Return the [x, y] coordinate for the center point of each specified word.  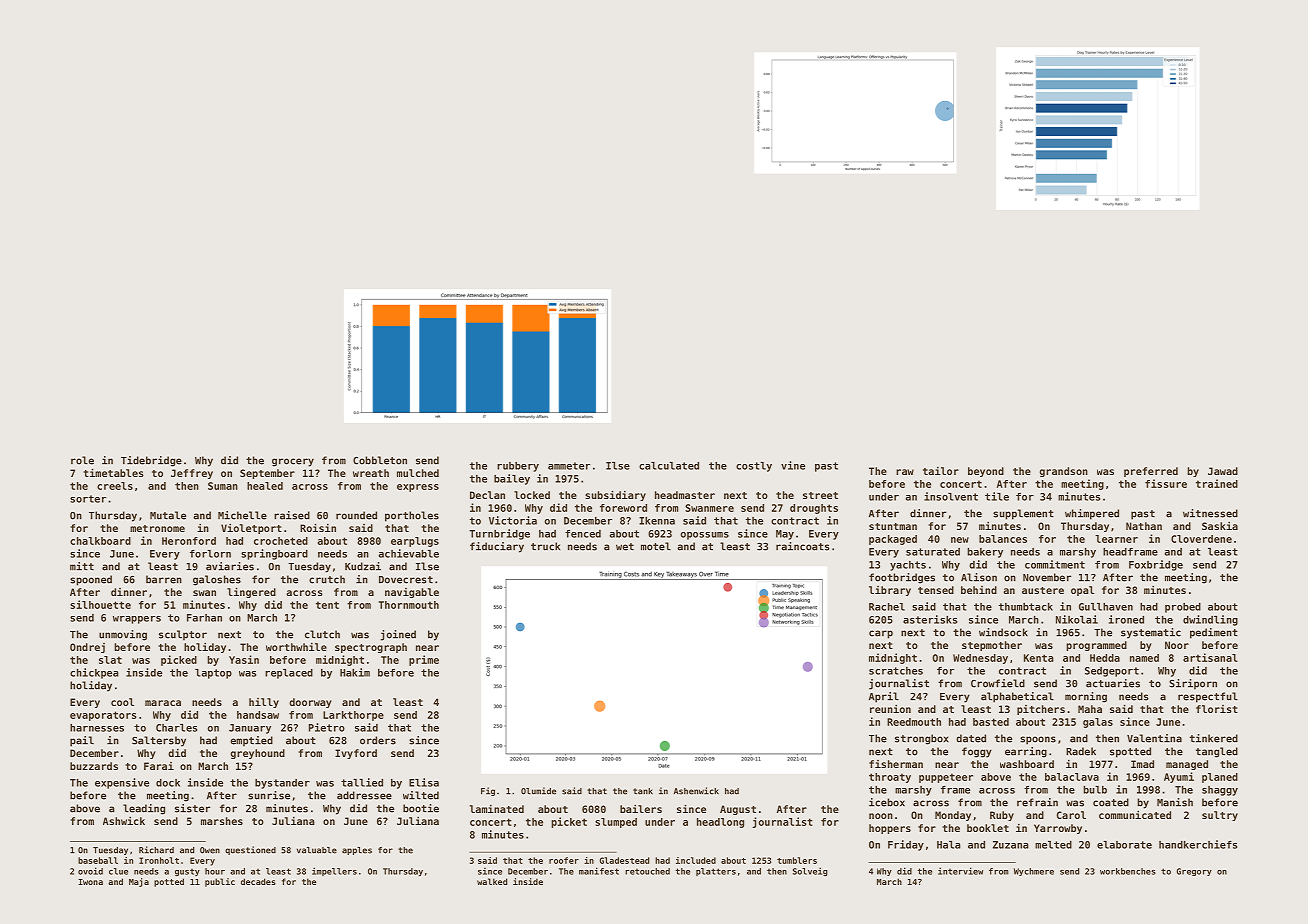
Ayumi [1179, 777]
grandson [1064, 472]
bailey [512, 479]
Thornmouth [409, 605]
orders [378, 740]
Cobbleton [380, 460]
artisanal [1210, 657]
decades [258, 881]
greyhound [258, 754]
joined [398, 635]
